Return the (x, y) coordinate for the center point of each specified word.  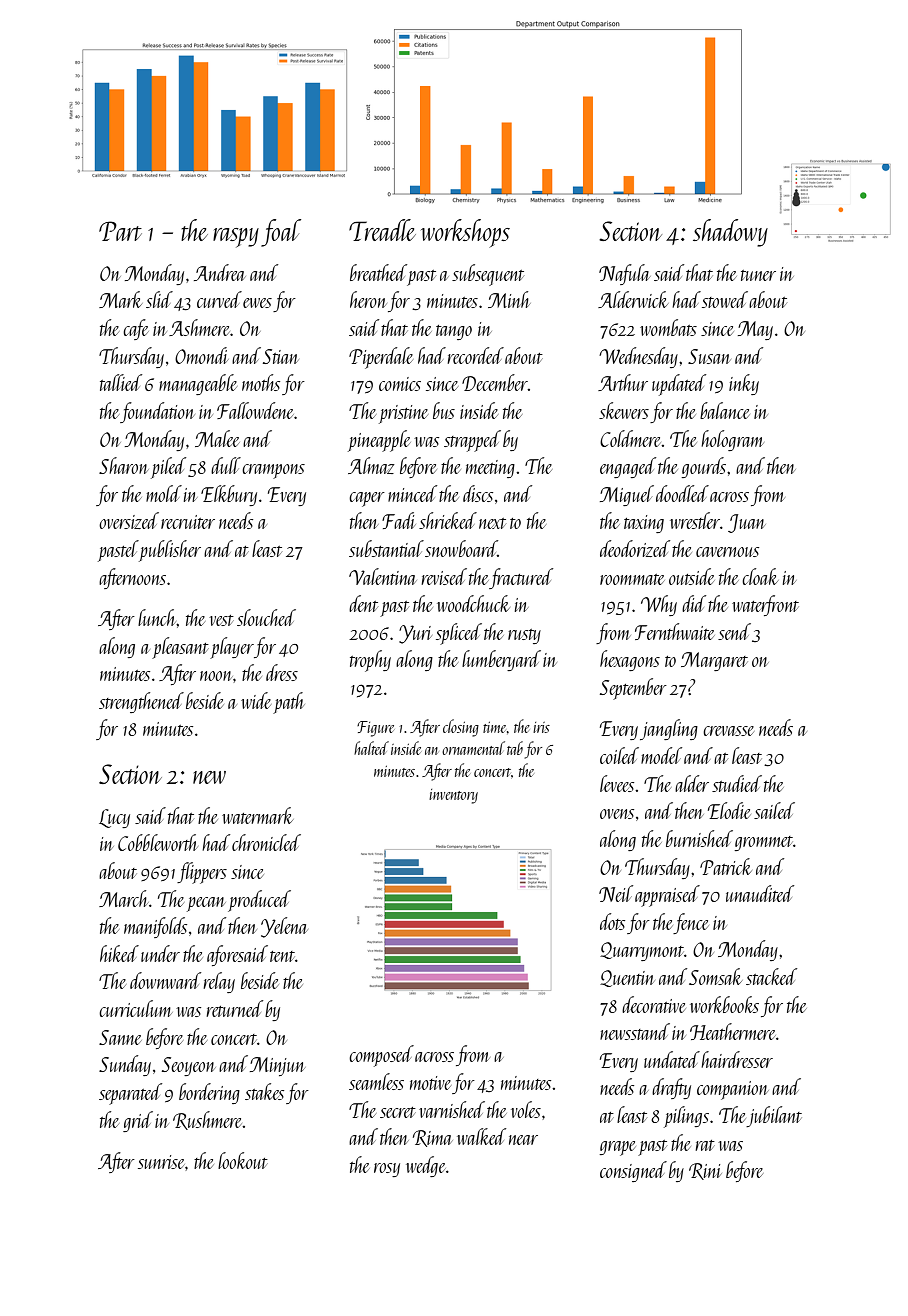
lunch (157, 617)
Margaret (714, 661)
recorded (476, 355)
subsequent (488, 275)
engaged (628, 467)
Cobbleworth (158, 842)
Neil (616, 893)
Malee (217, 438)
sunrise (161, 1162)
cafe (136, 329)
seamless (376, 1081)
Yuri (415, 634)
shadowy (730, 233)
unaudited (760, 893)
